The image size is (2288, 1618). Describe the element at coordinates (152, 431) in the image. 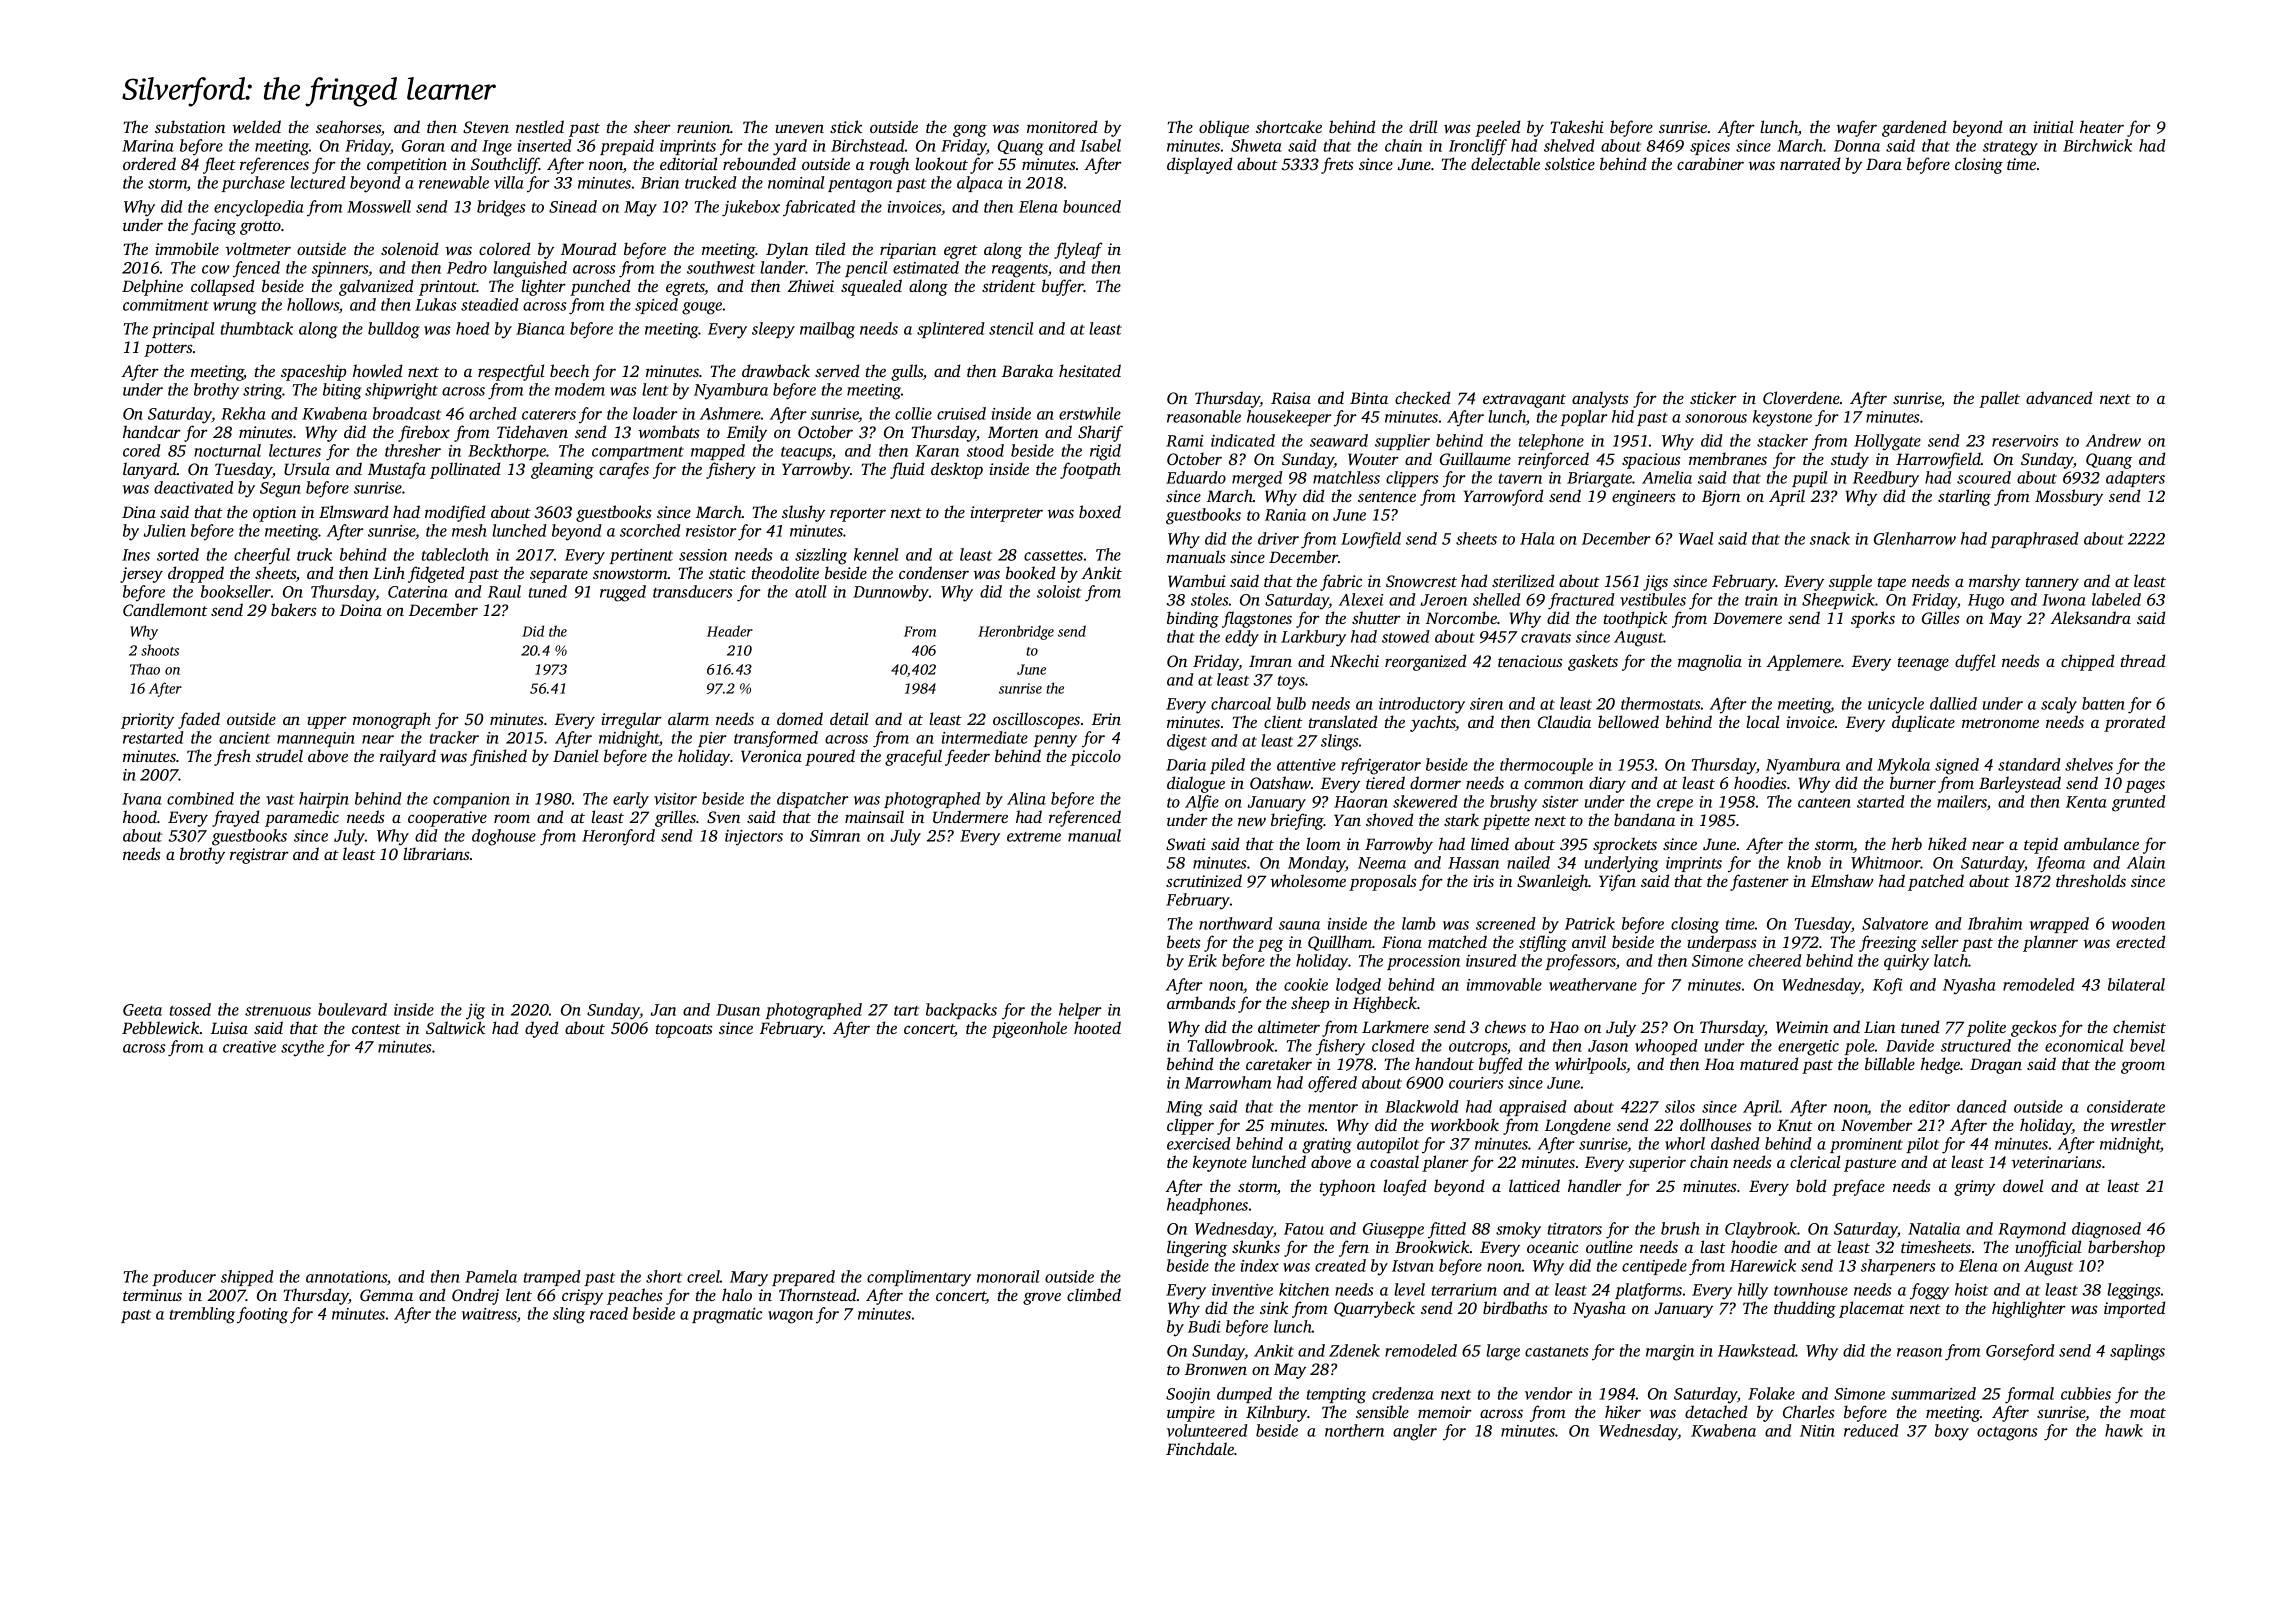

I see `handcar` at that location.
